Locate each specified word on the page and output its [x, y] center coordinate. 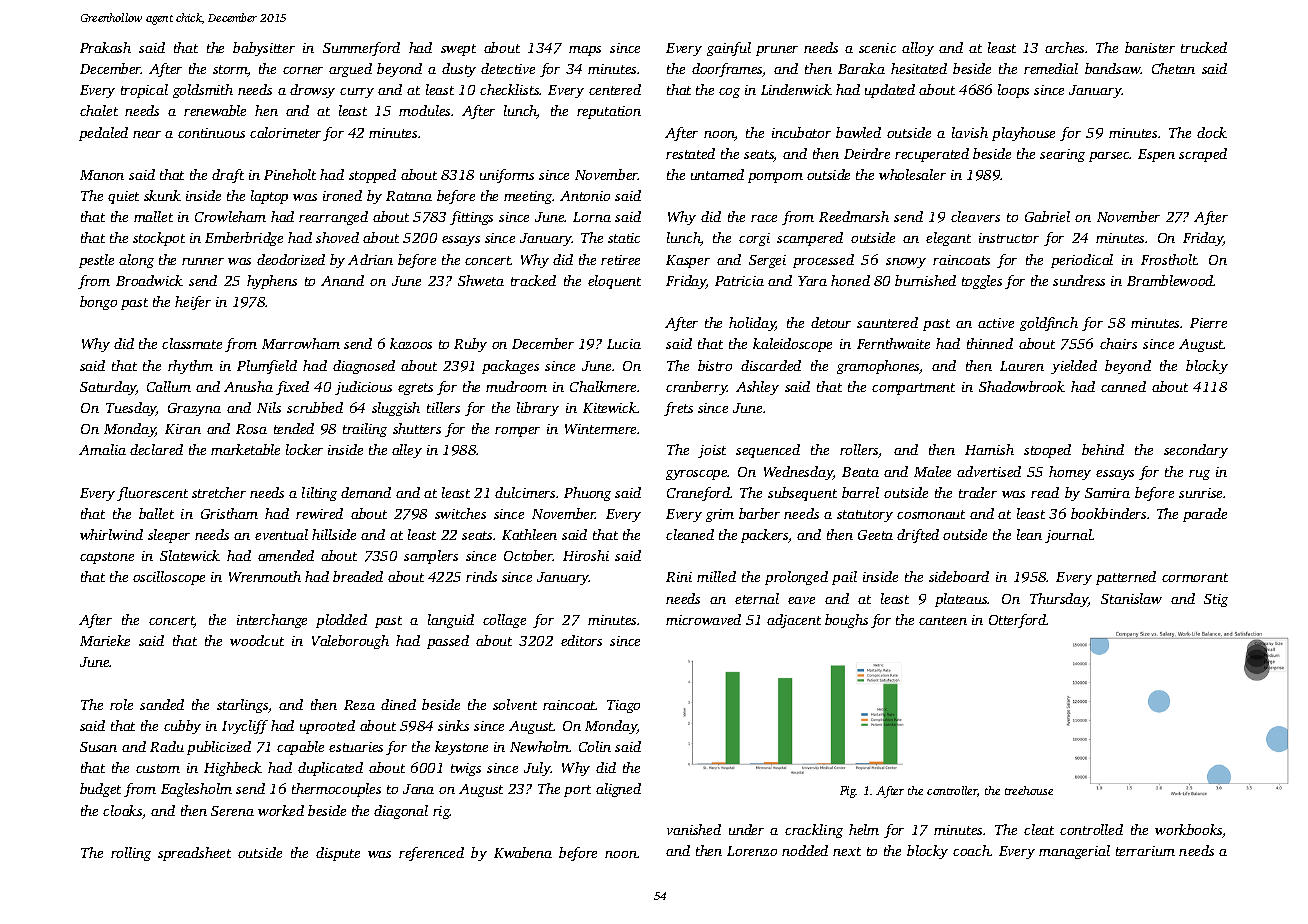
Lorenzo [752, 851]
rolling [131, 854]
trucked [1204, 47]
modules [424, 110]
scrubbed [315, 407]
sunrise [1200, 493]
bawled [858, 132]
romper [517, 432]
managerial [1074, 852]
